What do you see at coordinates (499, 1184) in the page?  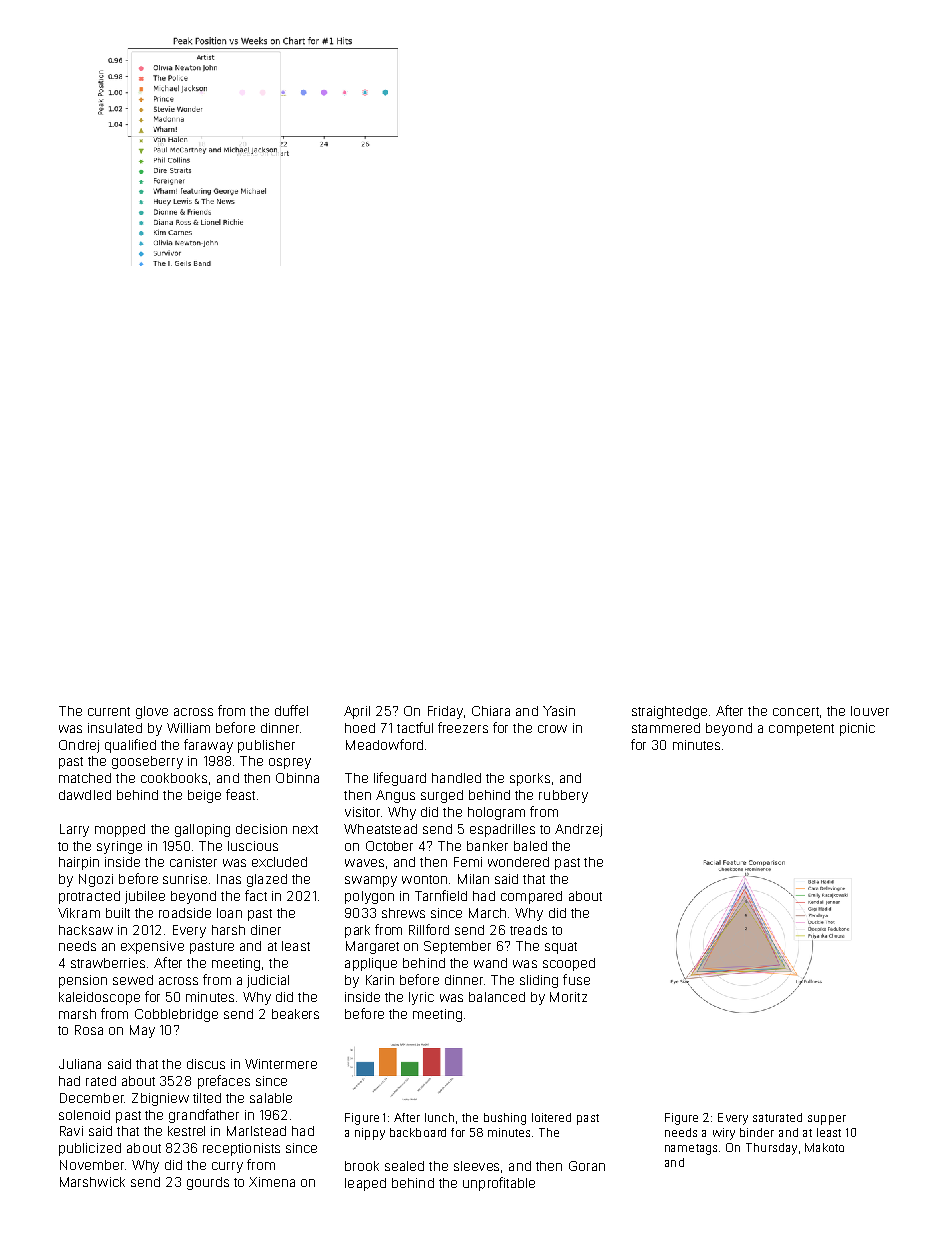 I see `unprofitable` at bounding box center [499, 1184].
